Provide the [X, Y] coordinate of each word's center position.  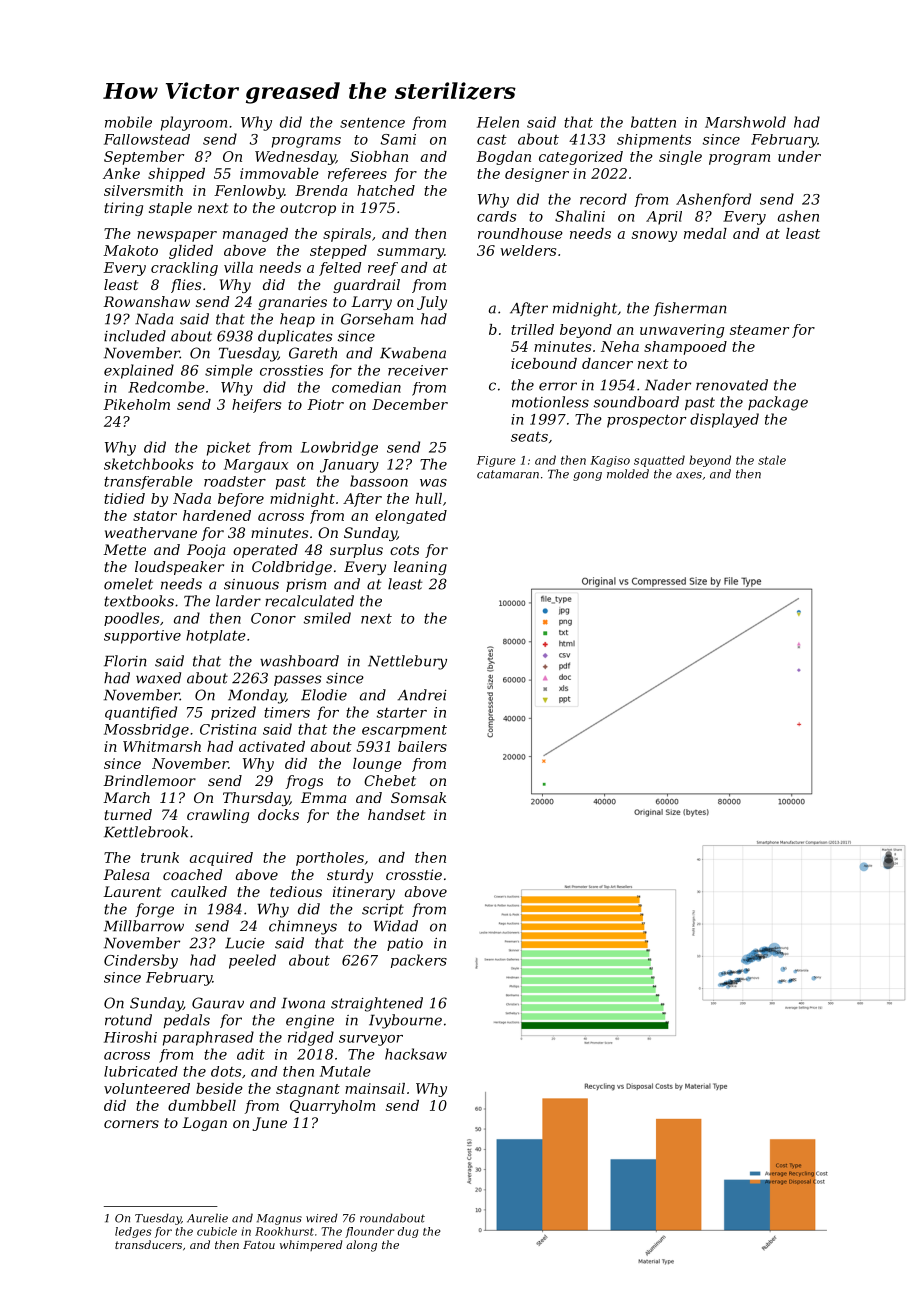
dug [408, 1232]
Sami [398, 139]
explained [139, 371]
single [680, 158]
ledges [133, 1232]
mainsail [375, 1088]
